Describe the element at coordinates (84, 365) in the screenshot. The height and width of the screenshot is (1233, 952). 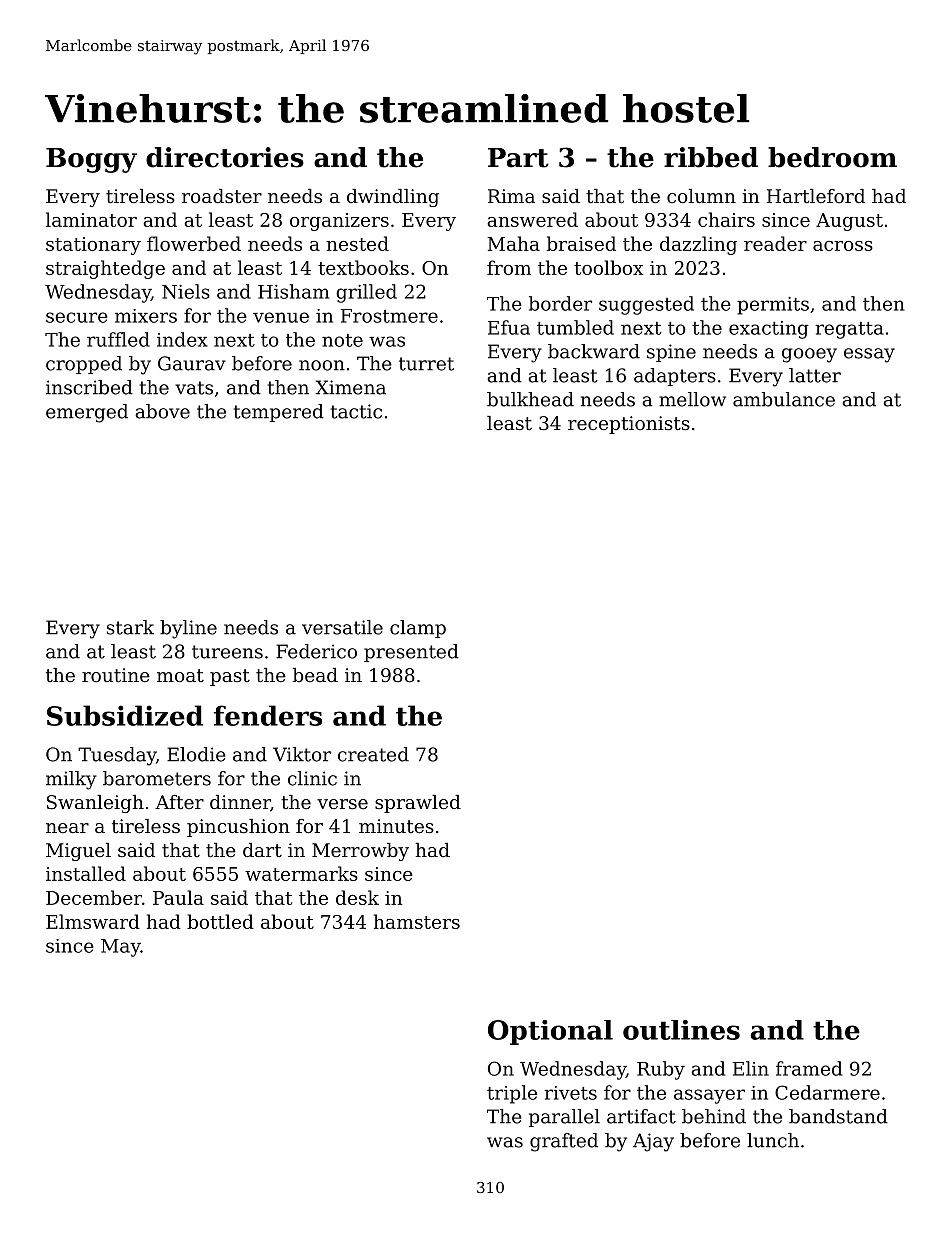
I see `cropped` at that location.
